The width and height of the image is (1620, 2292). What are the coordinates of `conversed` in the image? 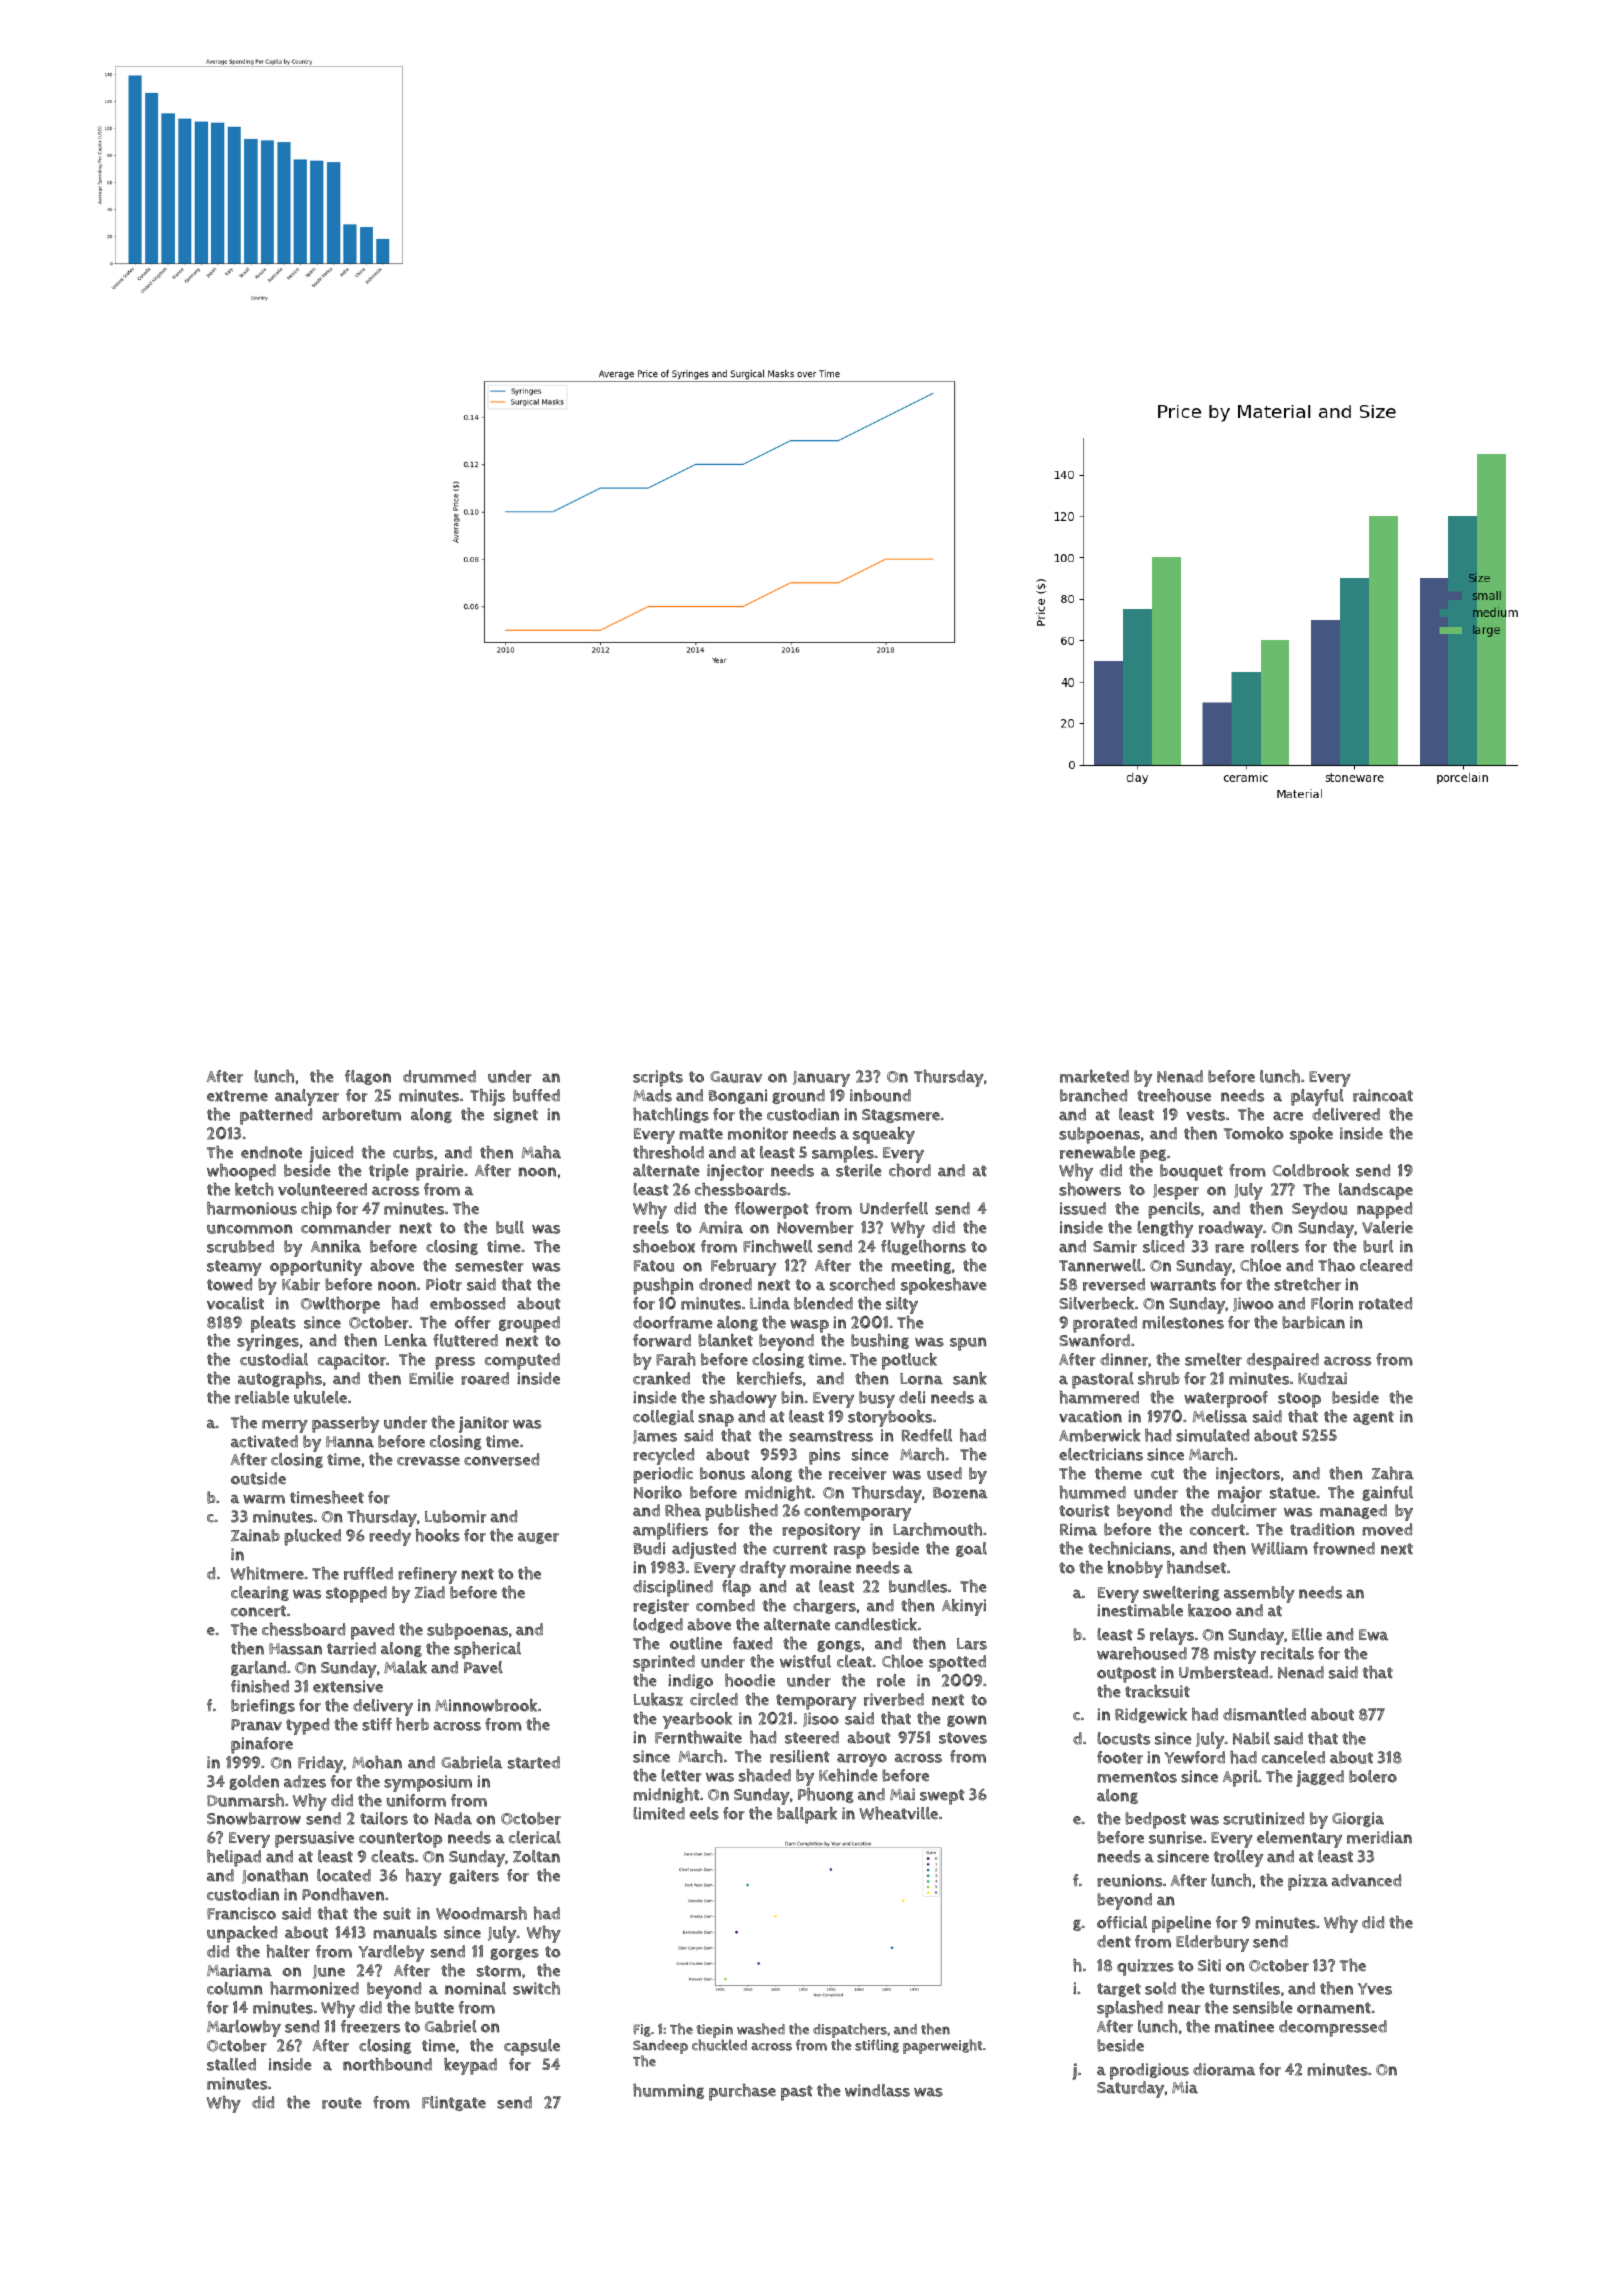 It's located at (501, 1459).
